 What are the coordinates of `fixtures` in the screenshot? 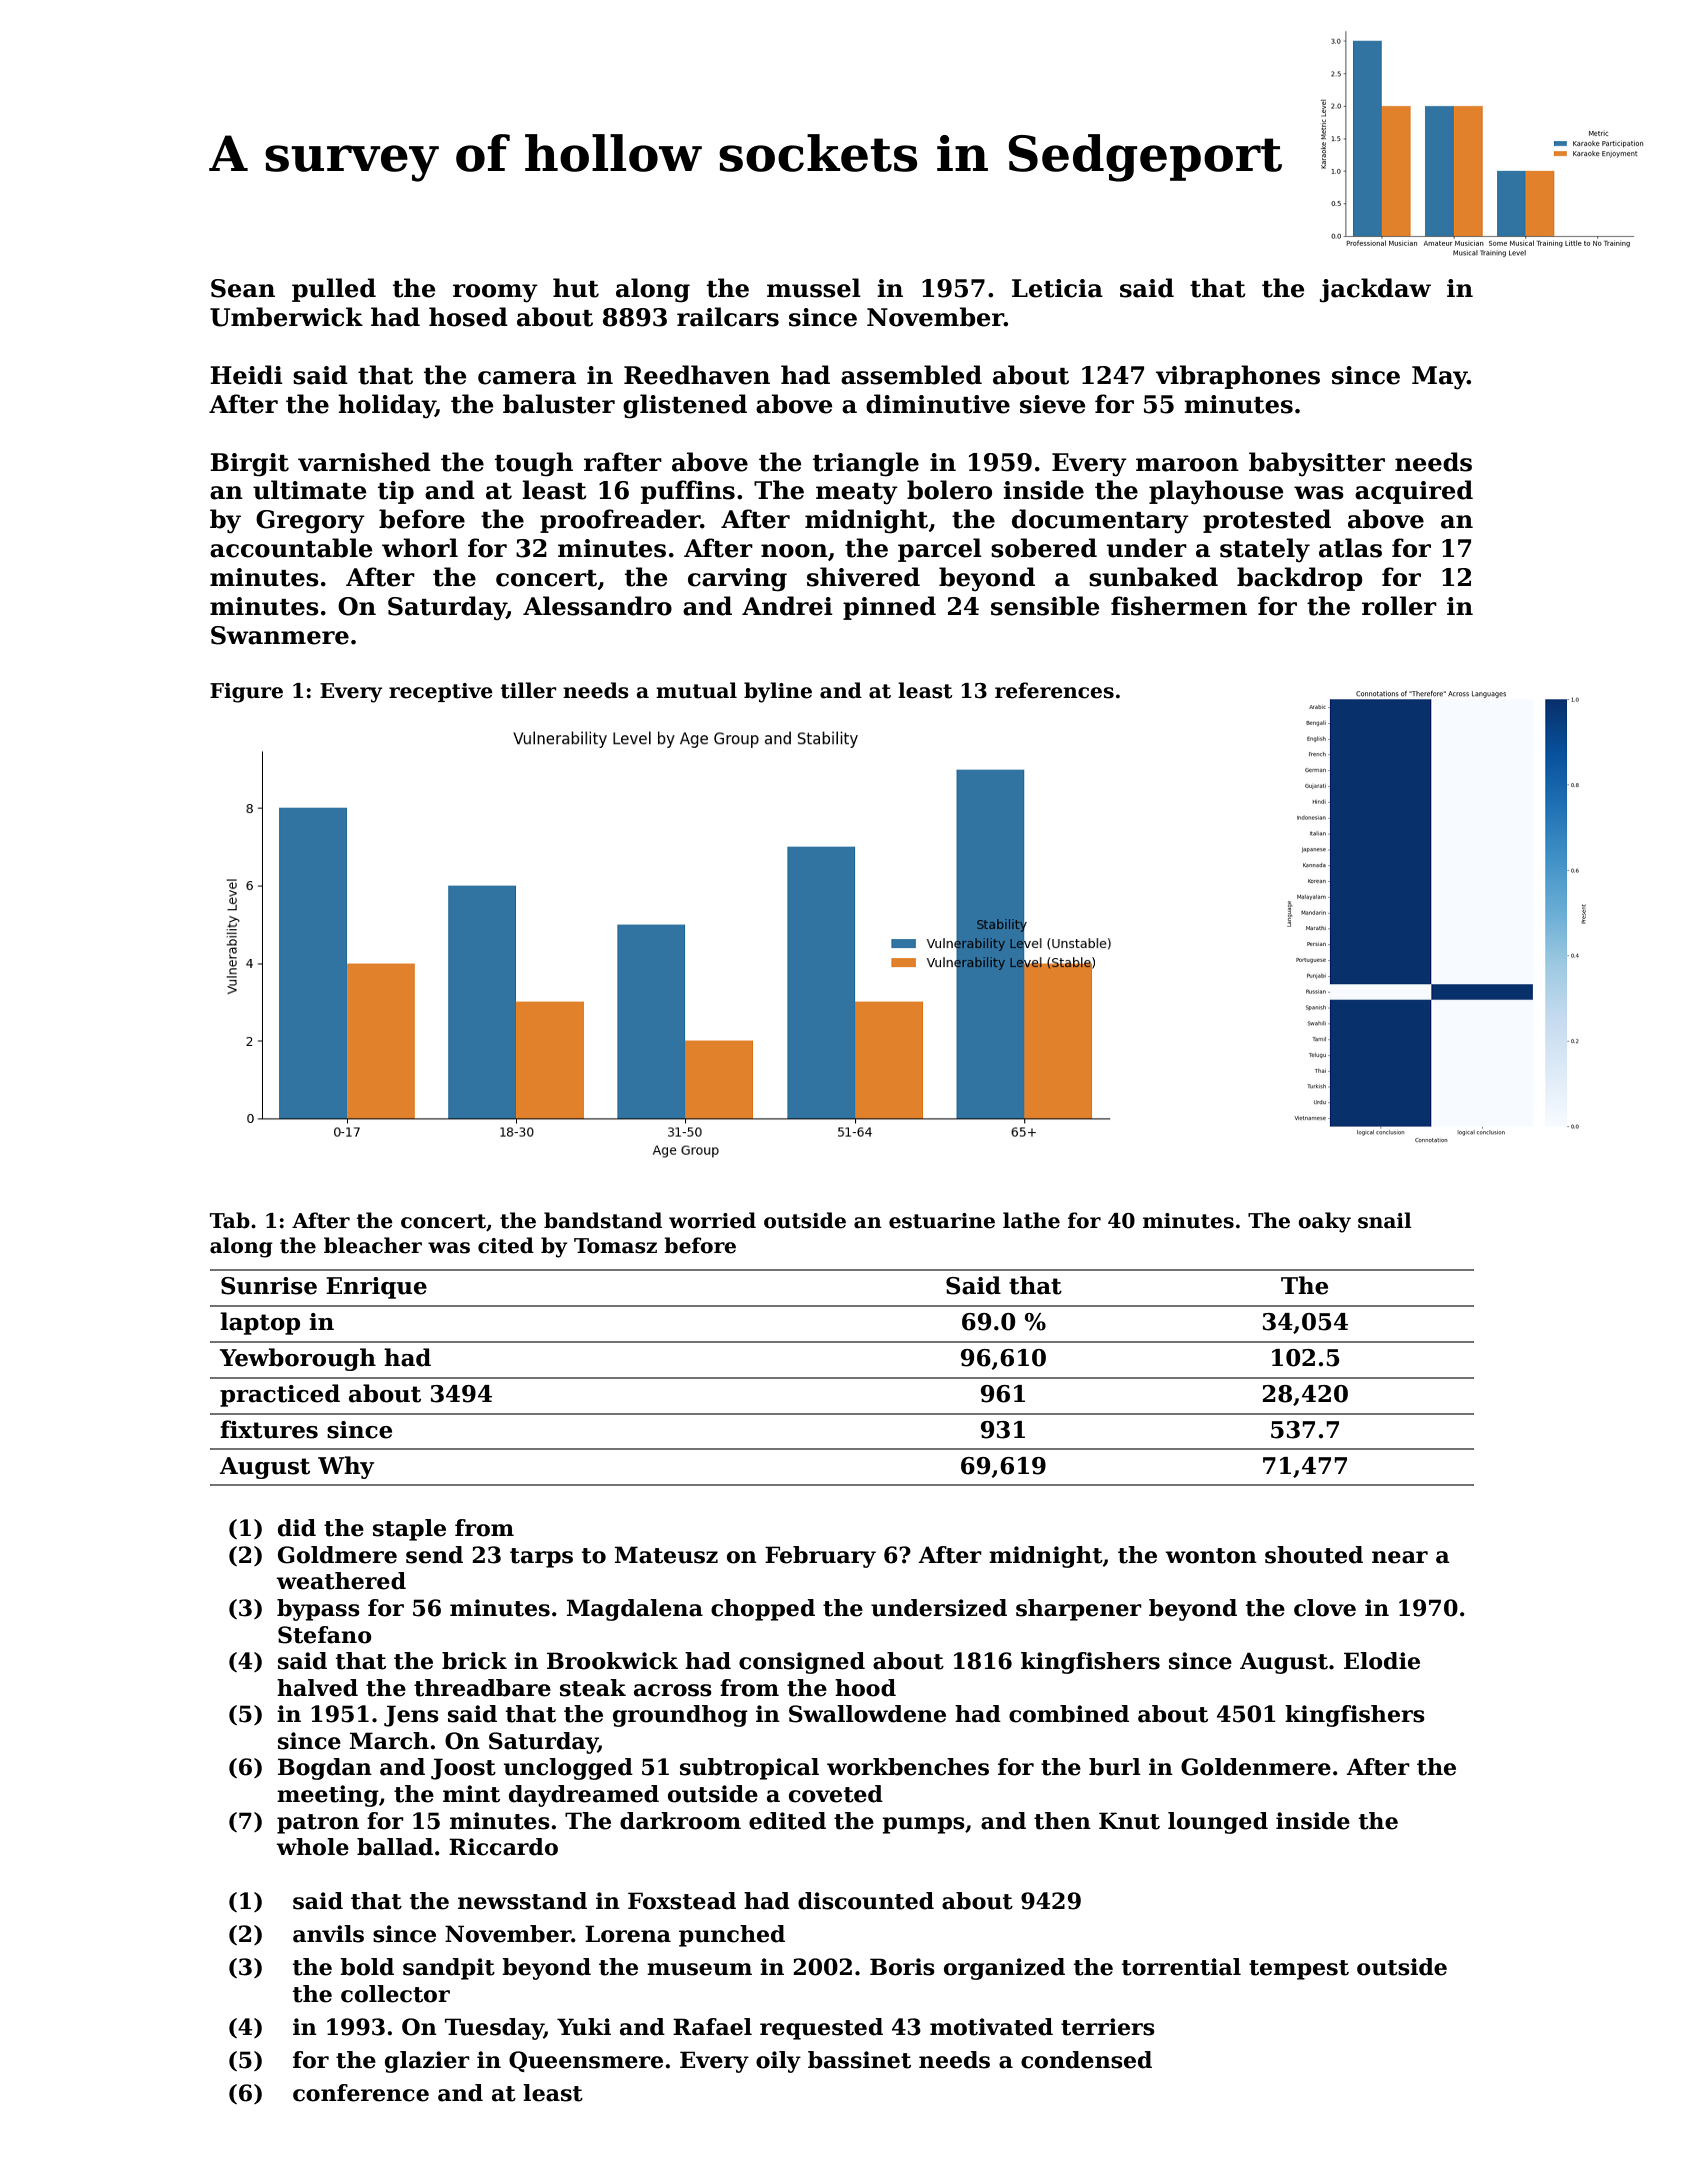 It's located at (269, 1429).
